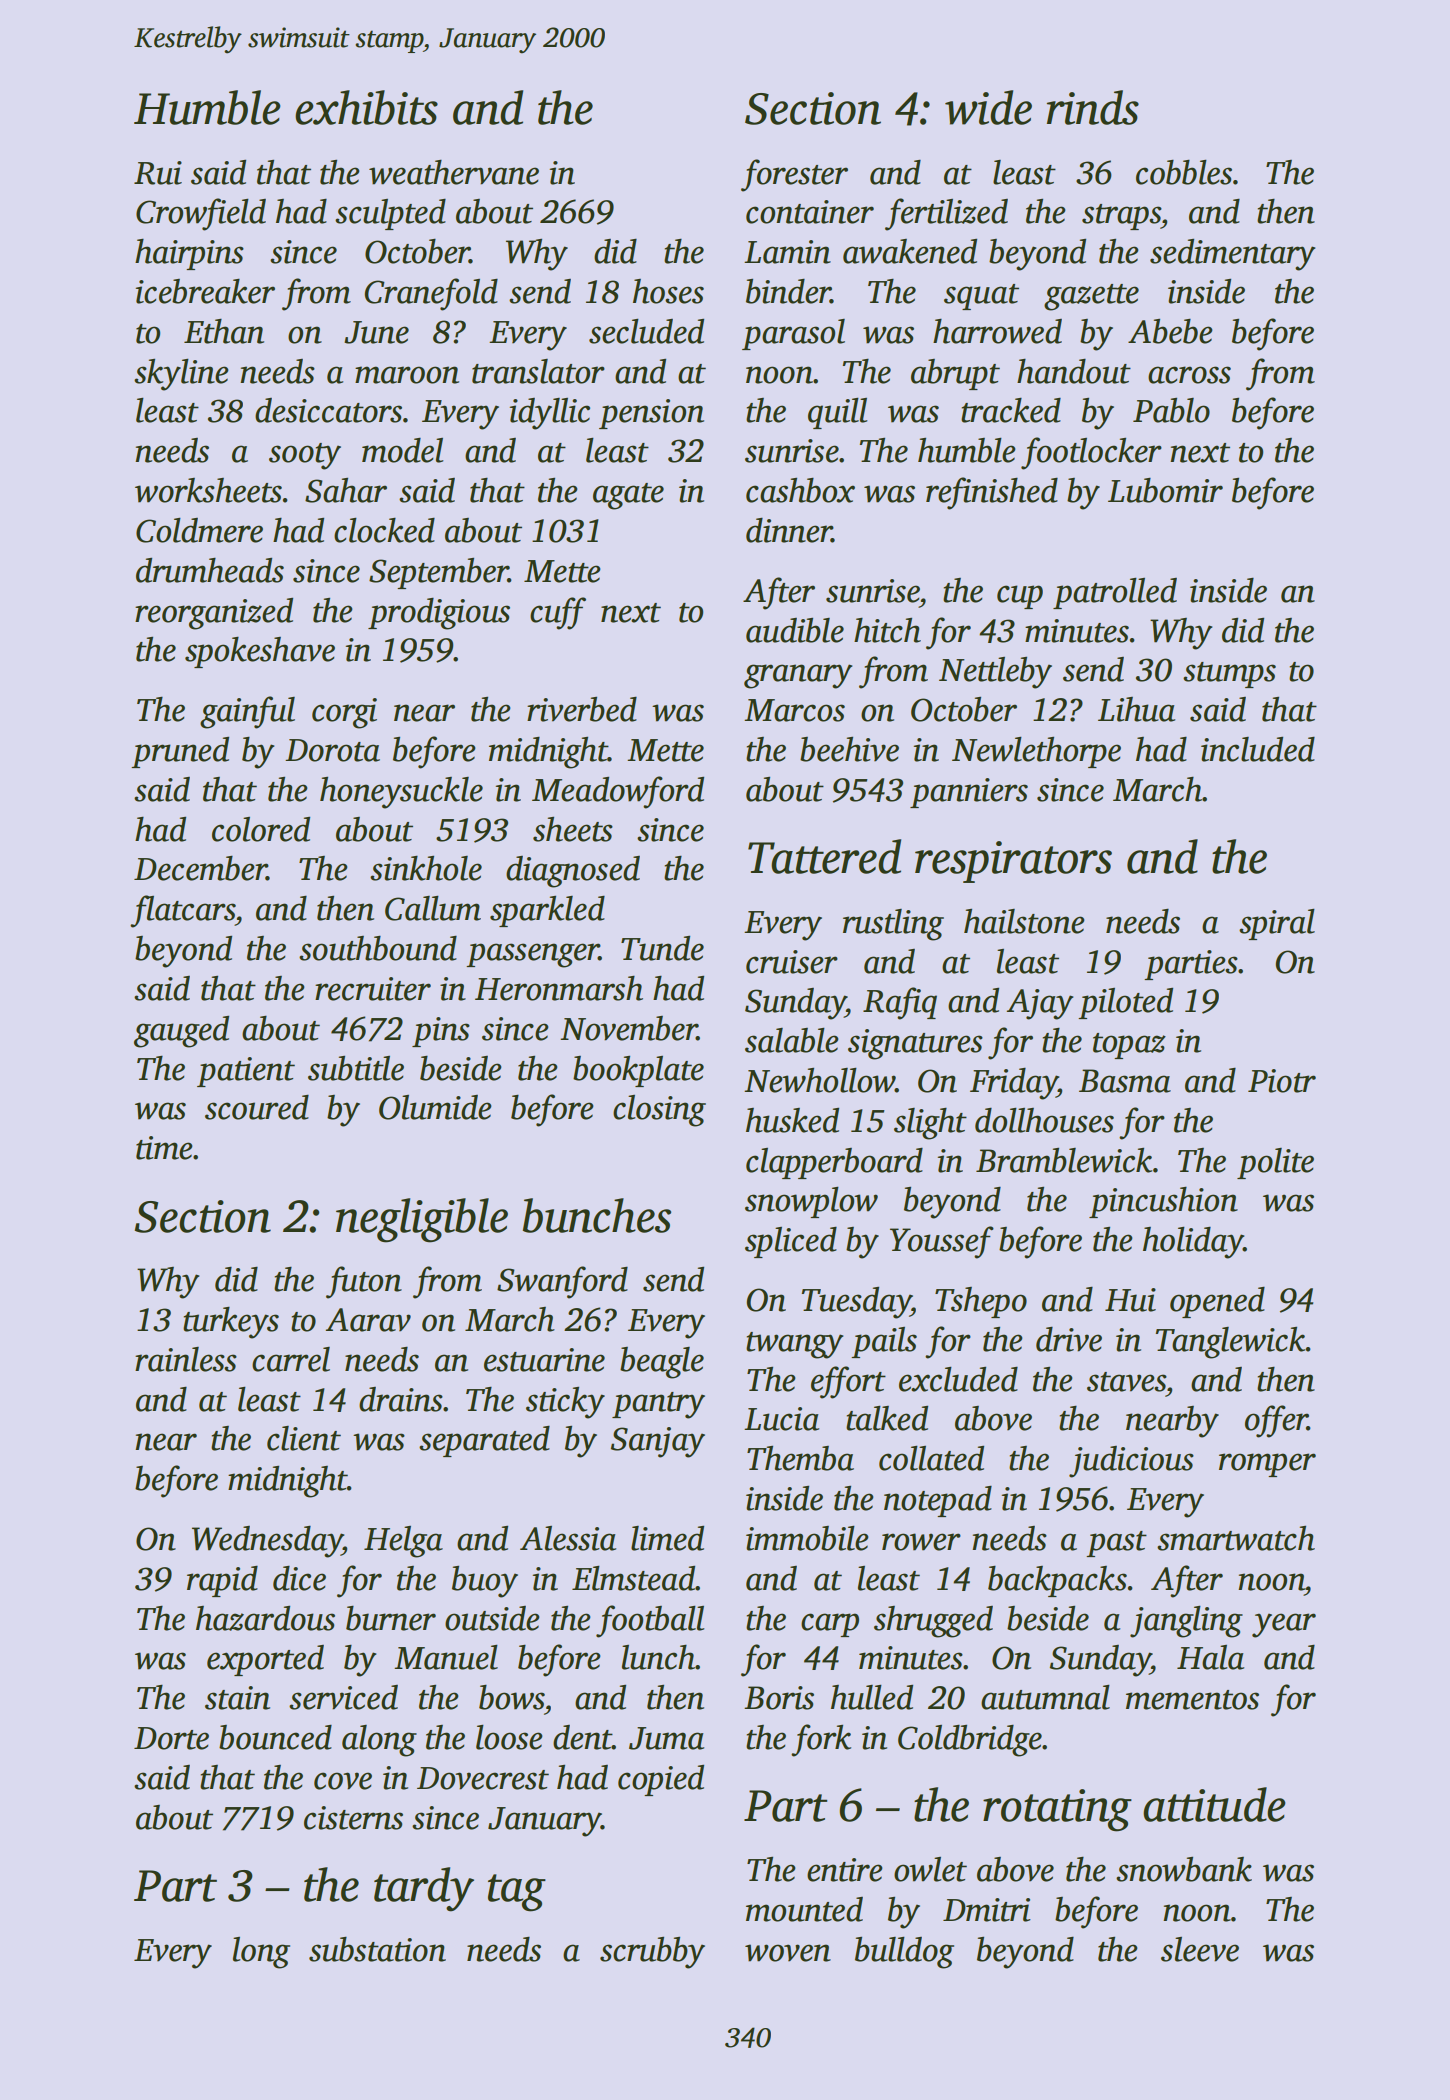 This screenshot has height=2100, width=1450. Describe the element at coordinates (781, 1419) in the screenshot. I see `Lucia` at that location.
